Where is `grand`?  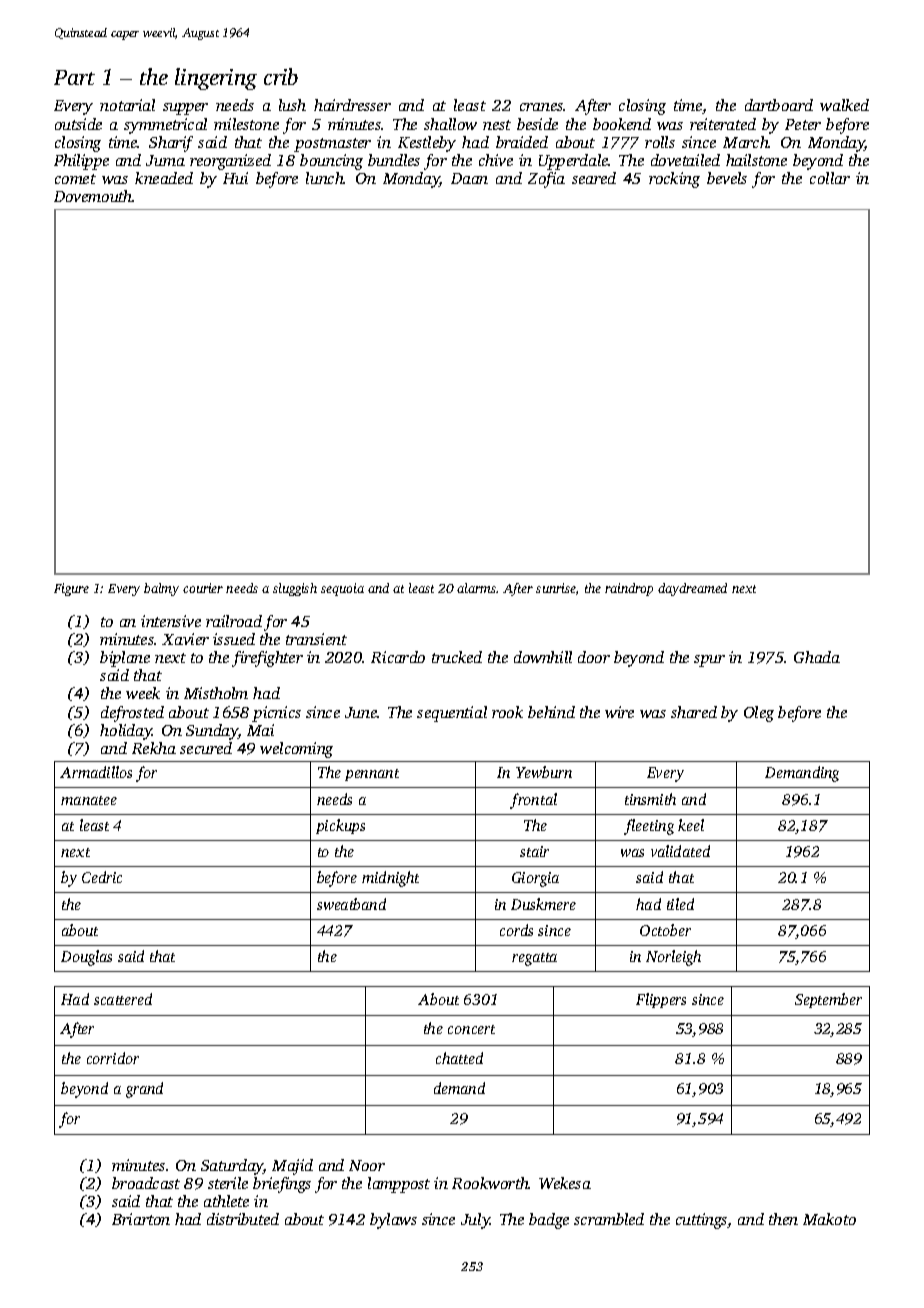 grand is located at coordinates (144, 1090).
